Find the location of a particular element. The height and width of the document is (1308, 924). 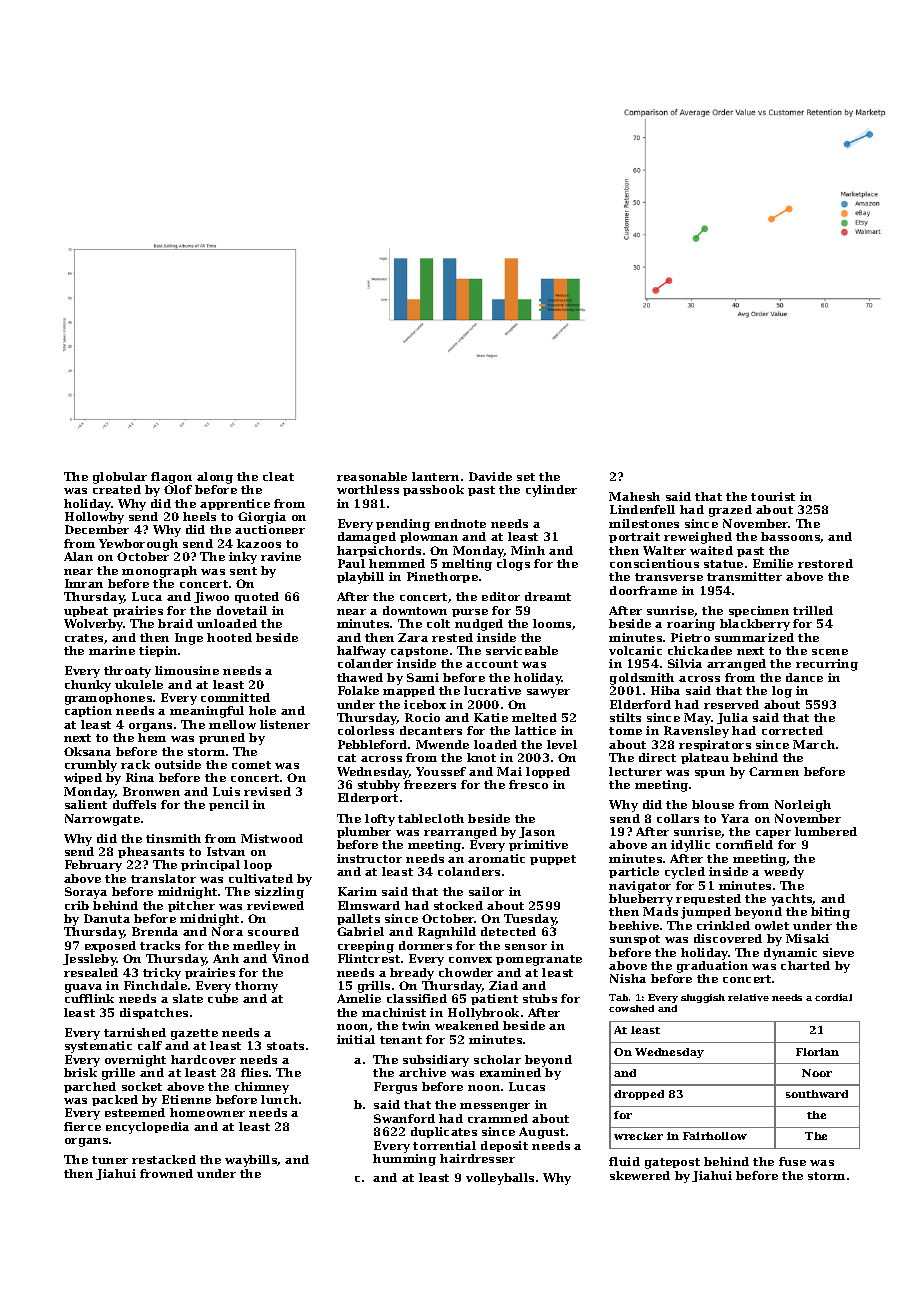

Rocio is located at coordinates (422, 717).
